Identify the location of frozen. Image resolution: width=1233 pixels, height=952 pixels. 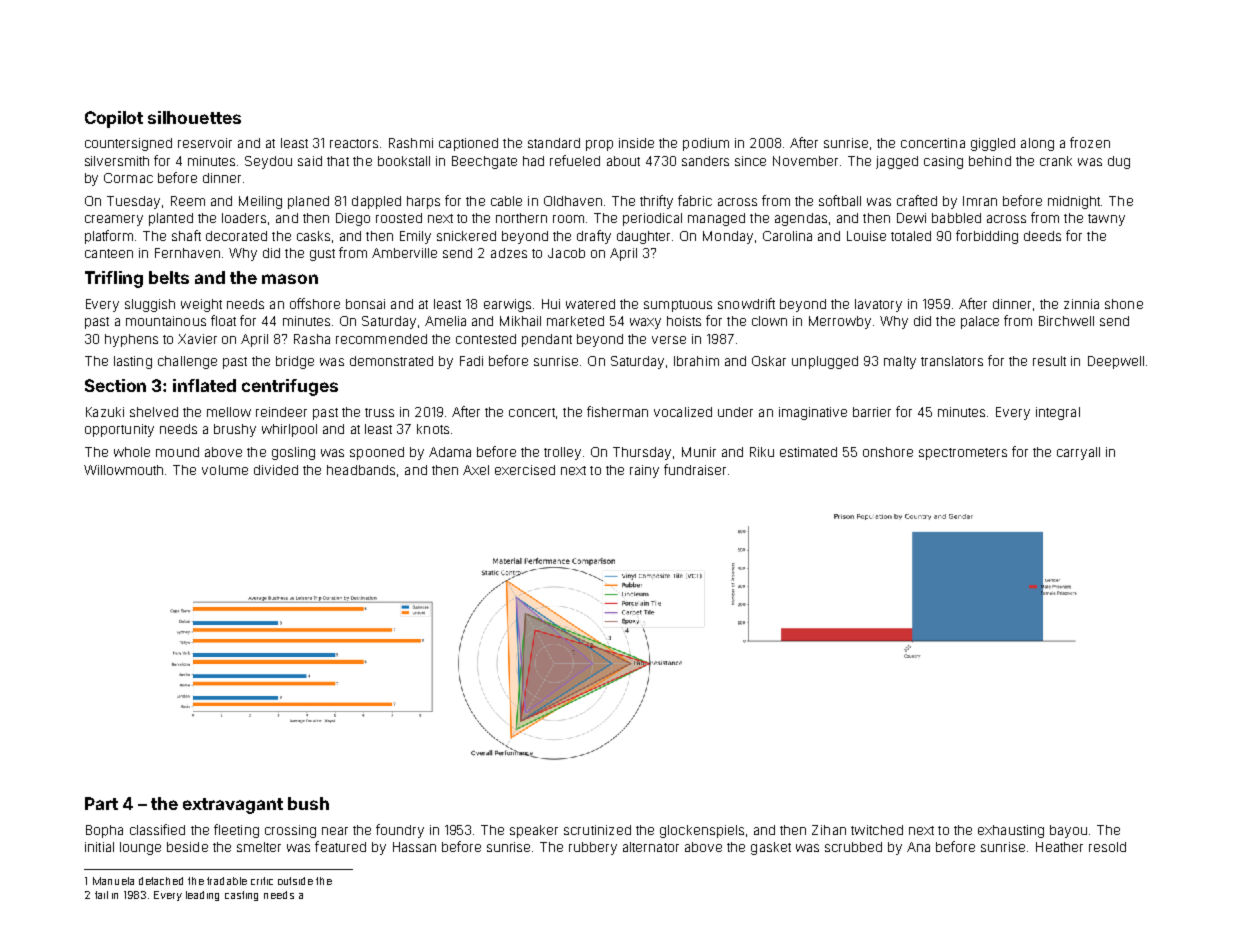
(1090, 142).
